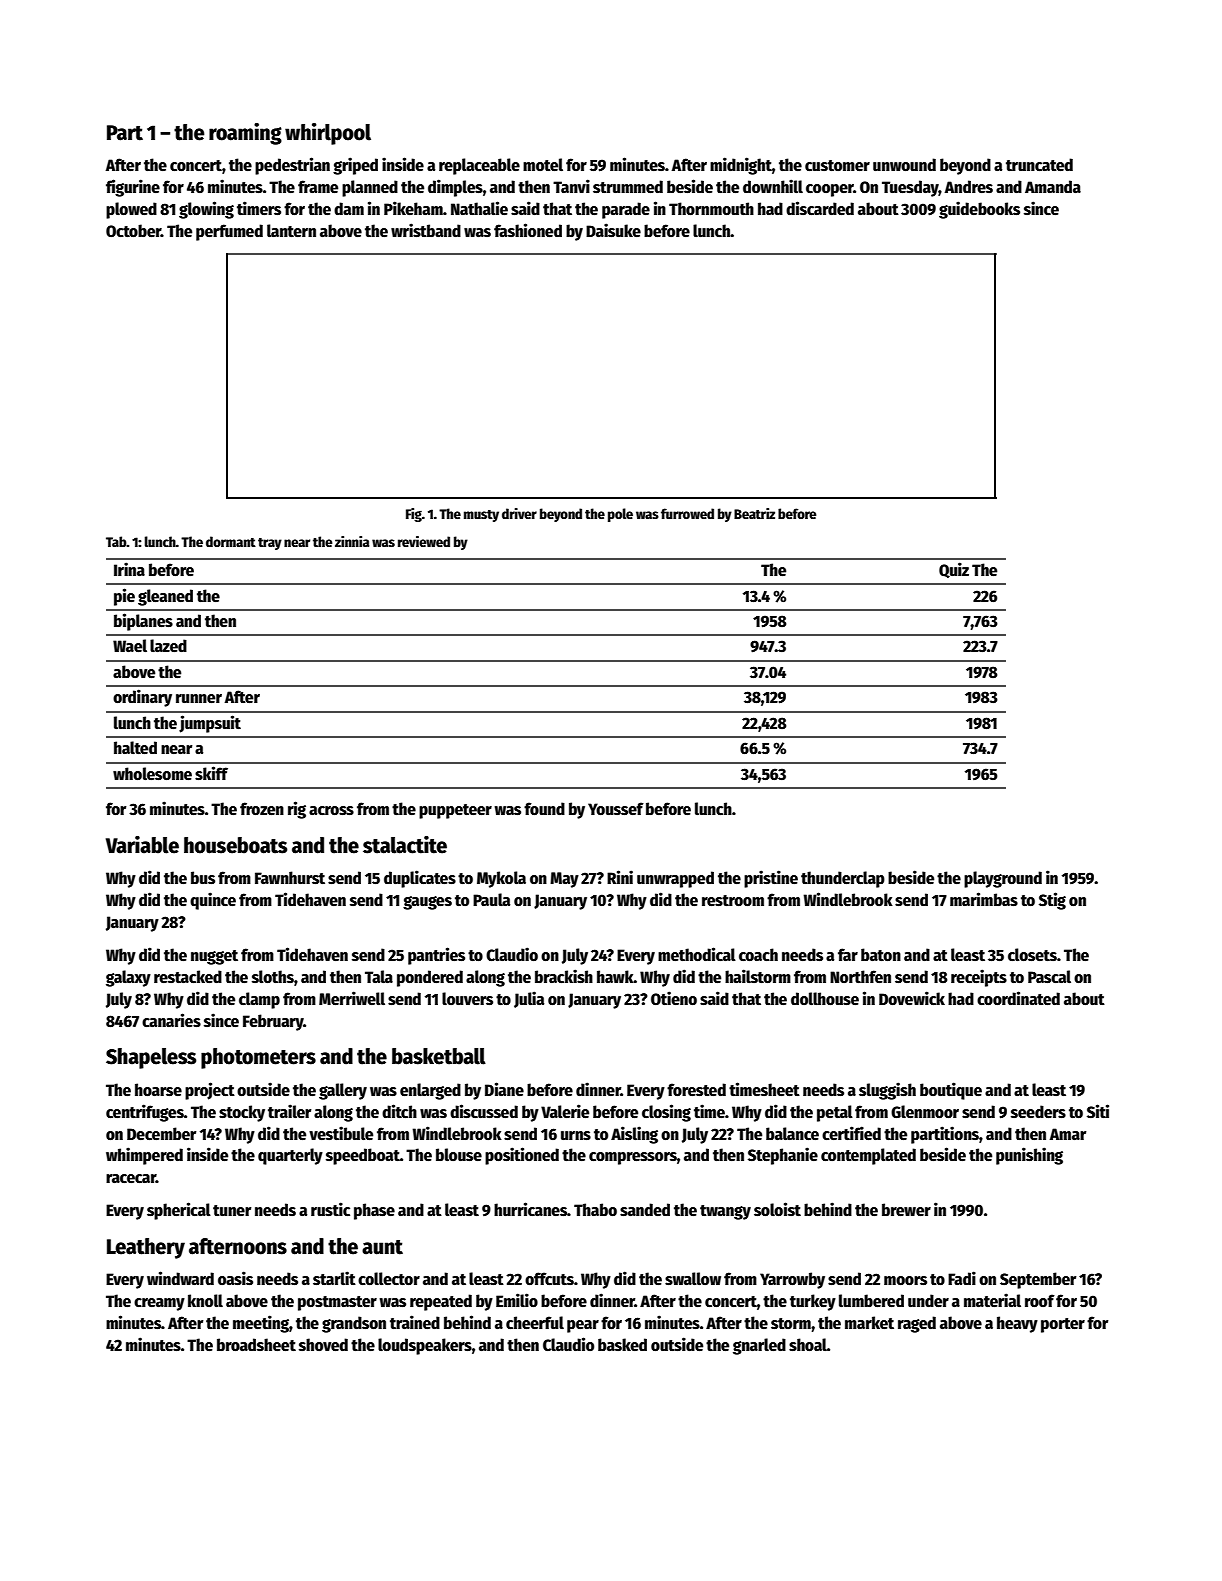  I want to click on Youssef, so click(616, 808).
